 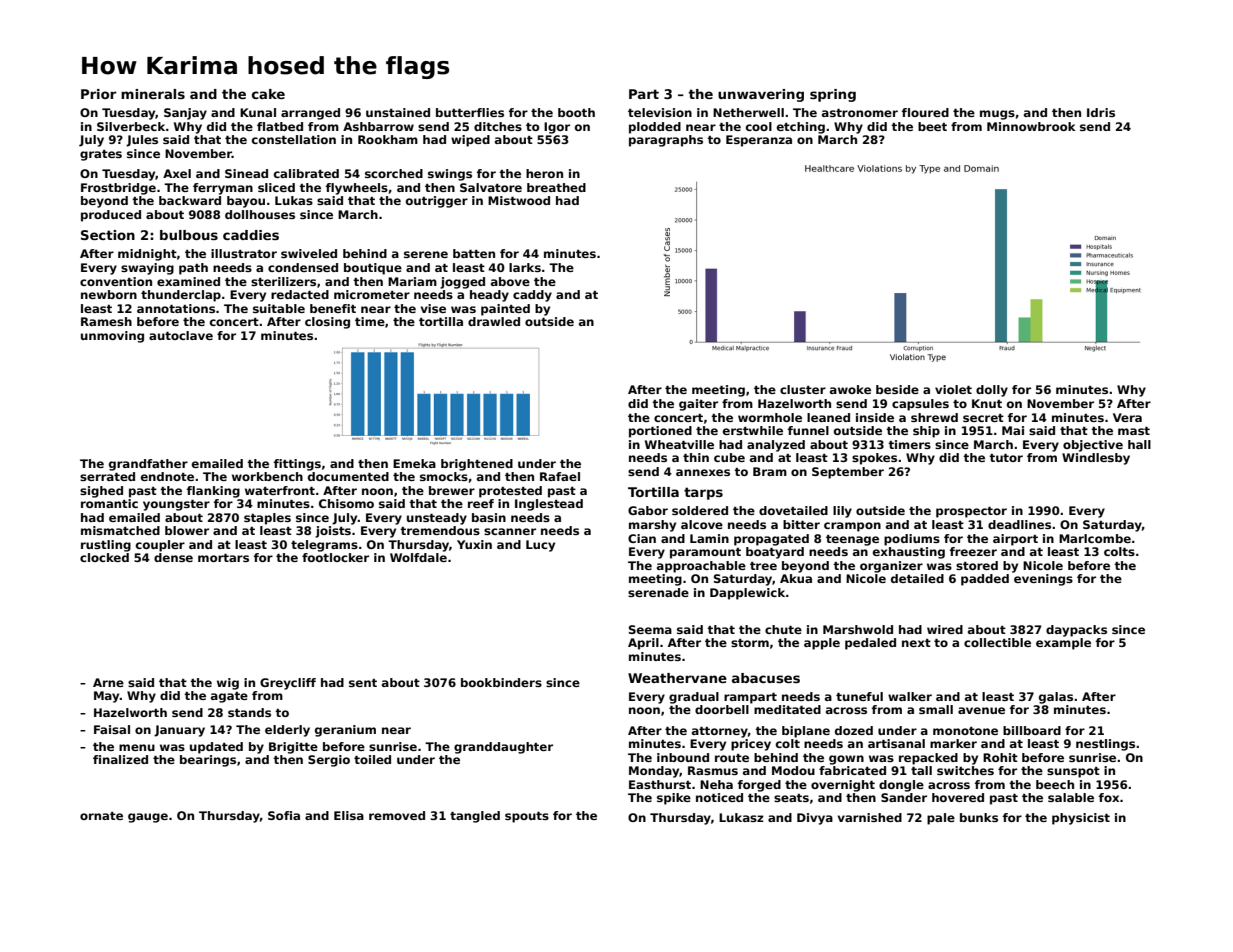 What do you see at coordinates (979, 817) in the screenshot?
I see `bunks` at bounding box center [979, 817].
